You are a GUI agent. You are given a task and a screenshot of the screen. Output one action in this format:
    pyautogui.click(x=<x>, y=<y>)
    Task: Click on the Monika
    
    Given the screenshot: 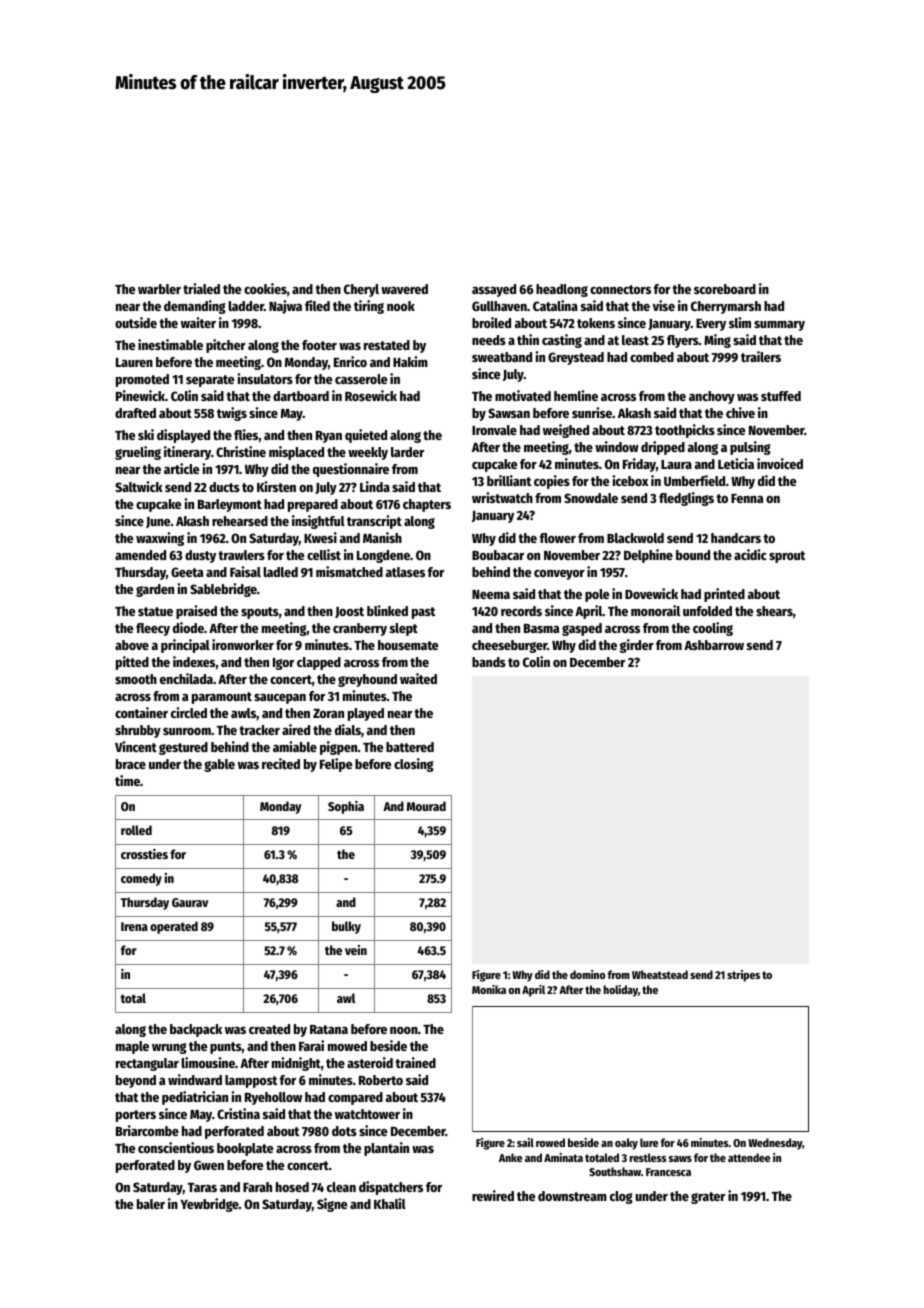 What is the action you would take?
    pyautogui.click(x=489, y=989)
